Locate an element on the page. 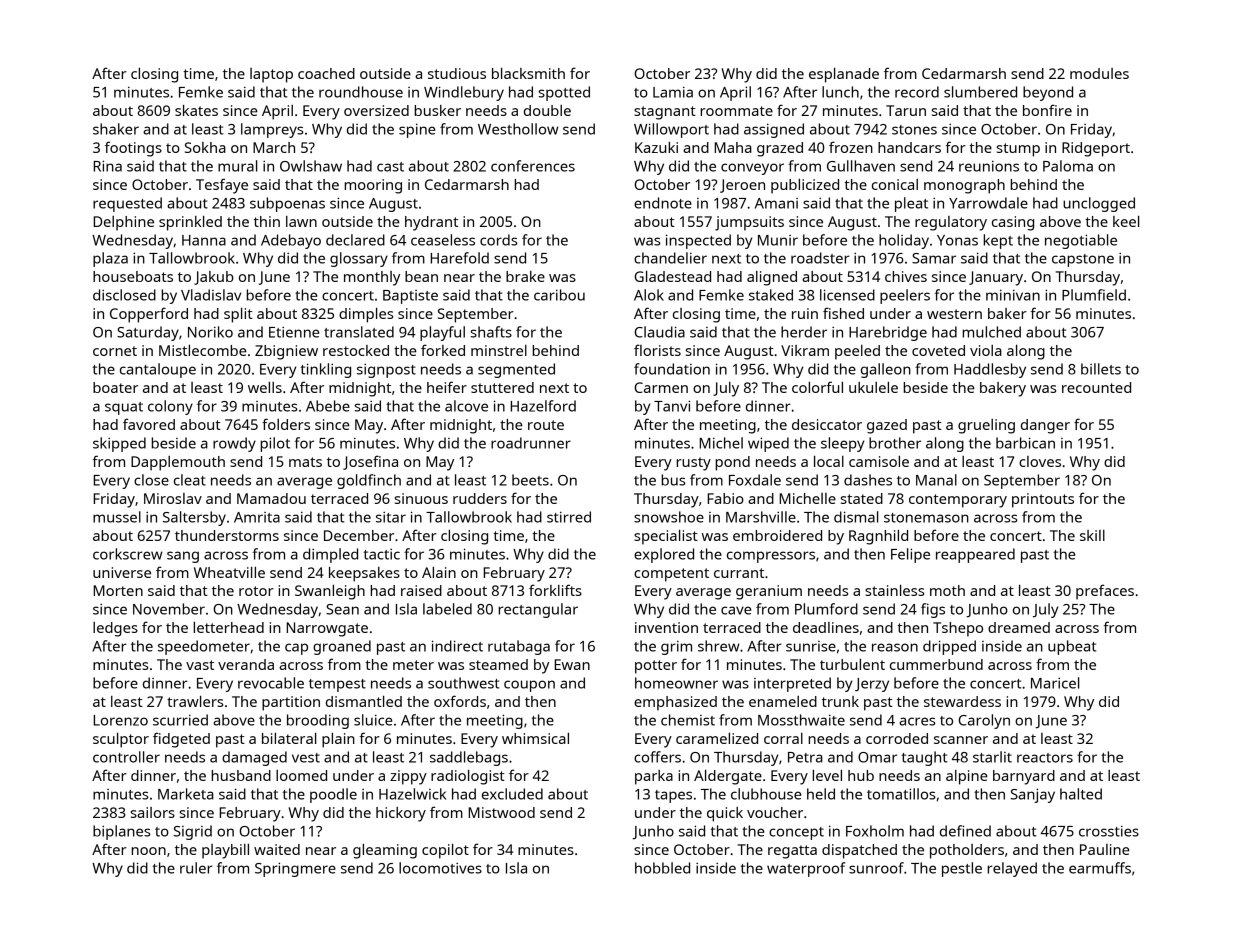  stirred is located at coordinates (569, 517).
